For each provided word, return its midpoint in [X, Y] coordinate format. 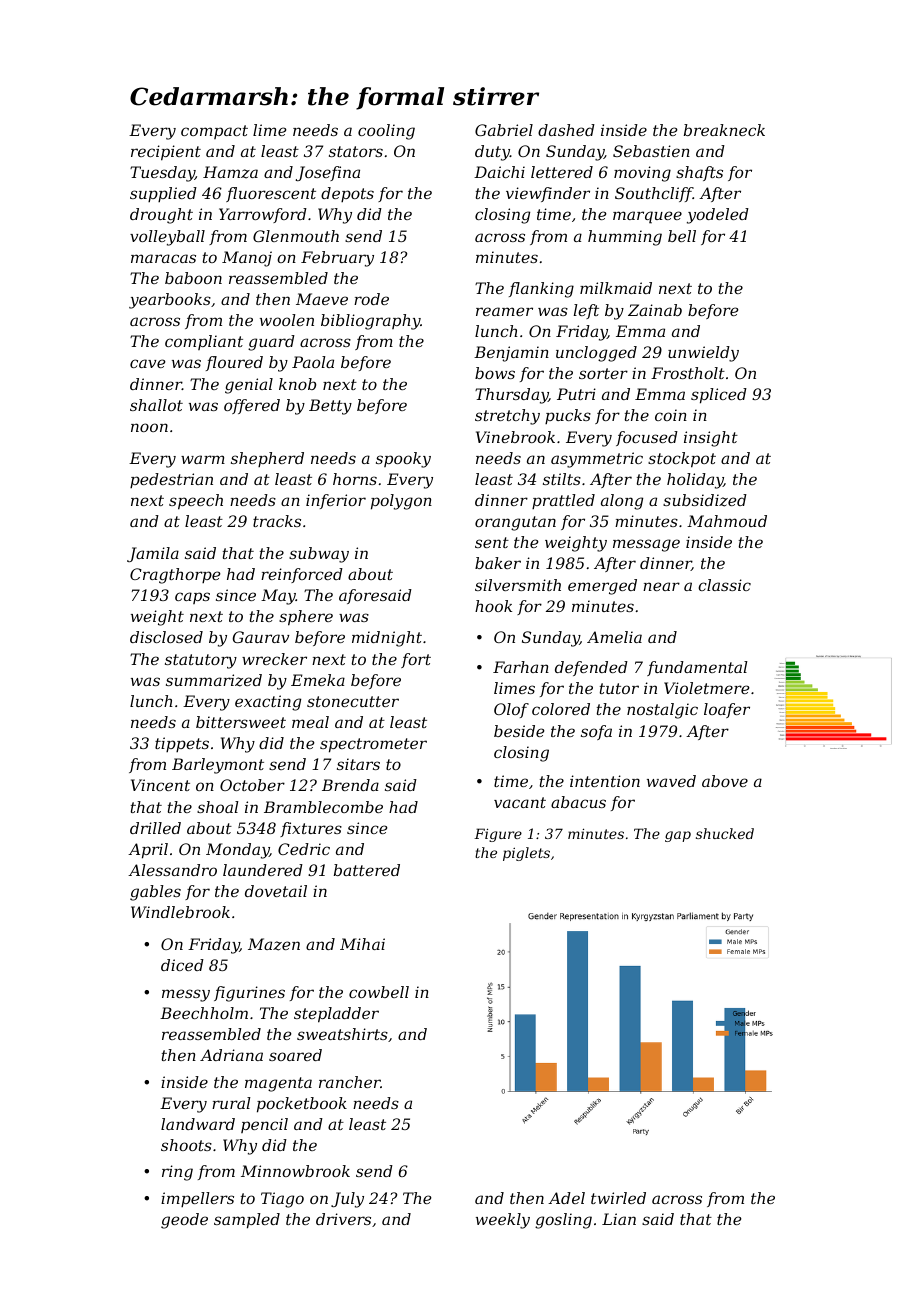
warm [203, 459]
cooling [386, 132]
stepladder [336, 1015]
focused [647, 438]
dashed [566, 130]
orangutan [515, 523]
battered [367, 870]
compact [214, 132]
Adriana [231, 1055]
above [725, 781]
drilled [155, 828]
